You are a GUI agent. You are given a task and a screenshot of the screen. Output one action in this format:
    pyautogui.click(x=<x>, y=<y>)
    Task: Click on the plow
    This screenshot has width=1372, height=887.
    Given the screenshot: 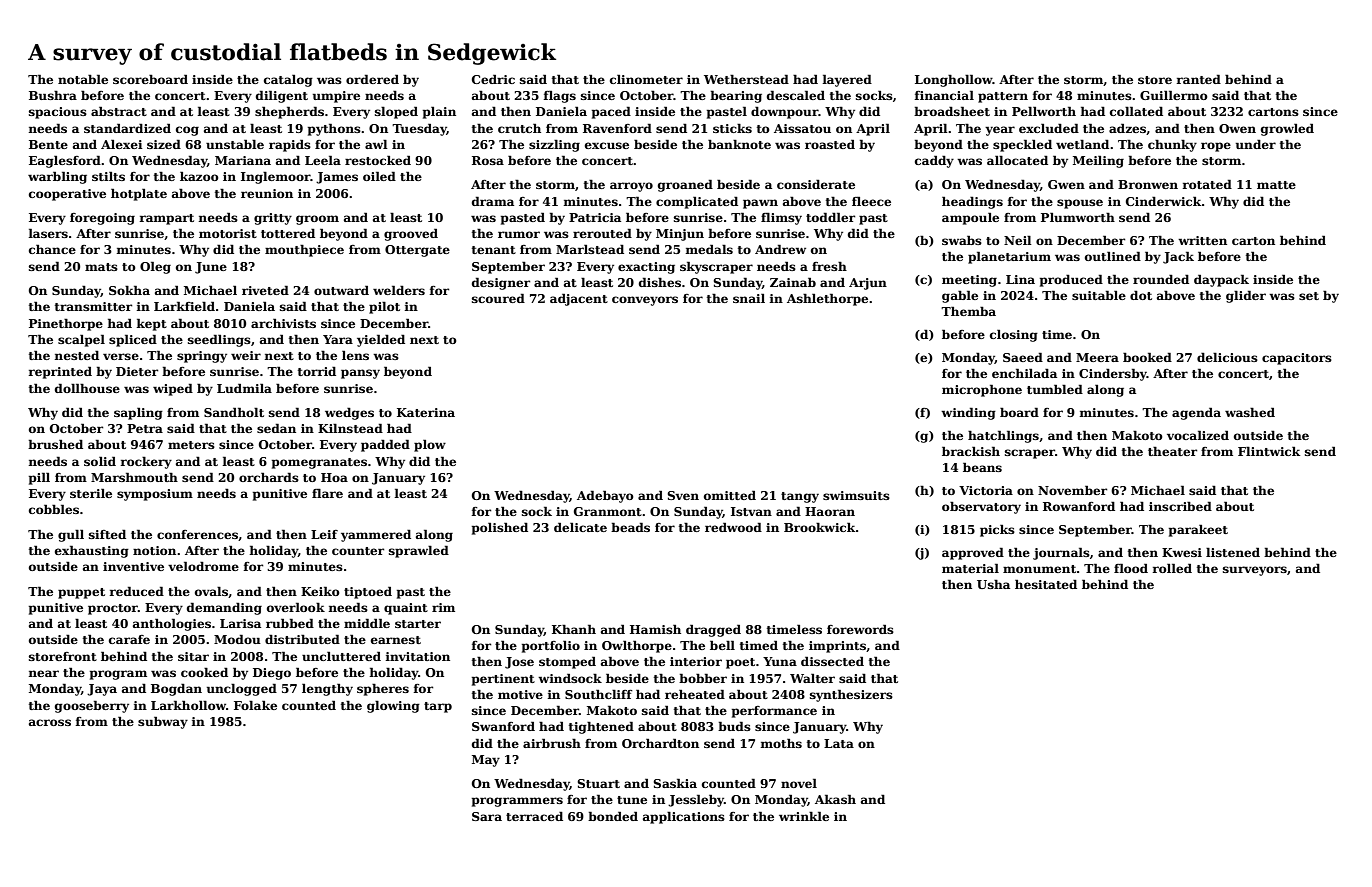 What is the action you would take?
    pyautogui.click(x=430, y=445)
